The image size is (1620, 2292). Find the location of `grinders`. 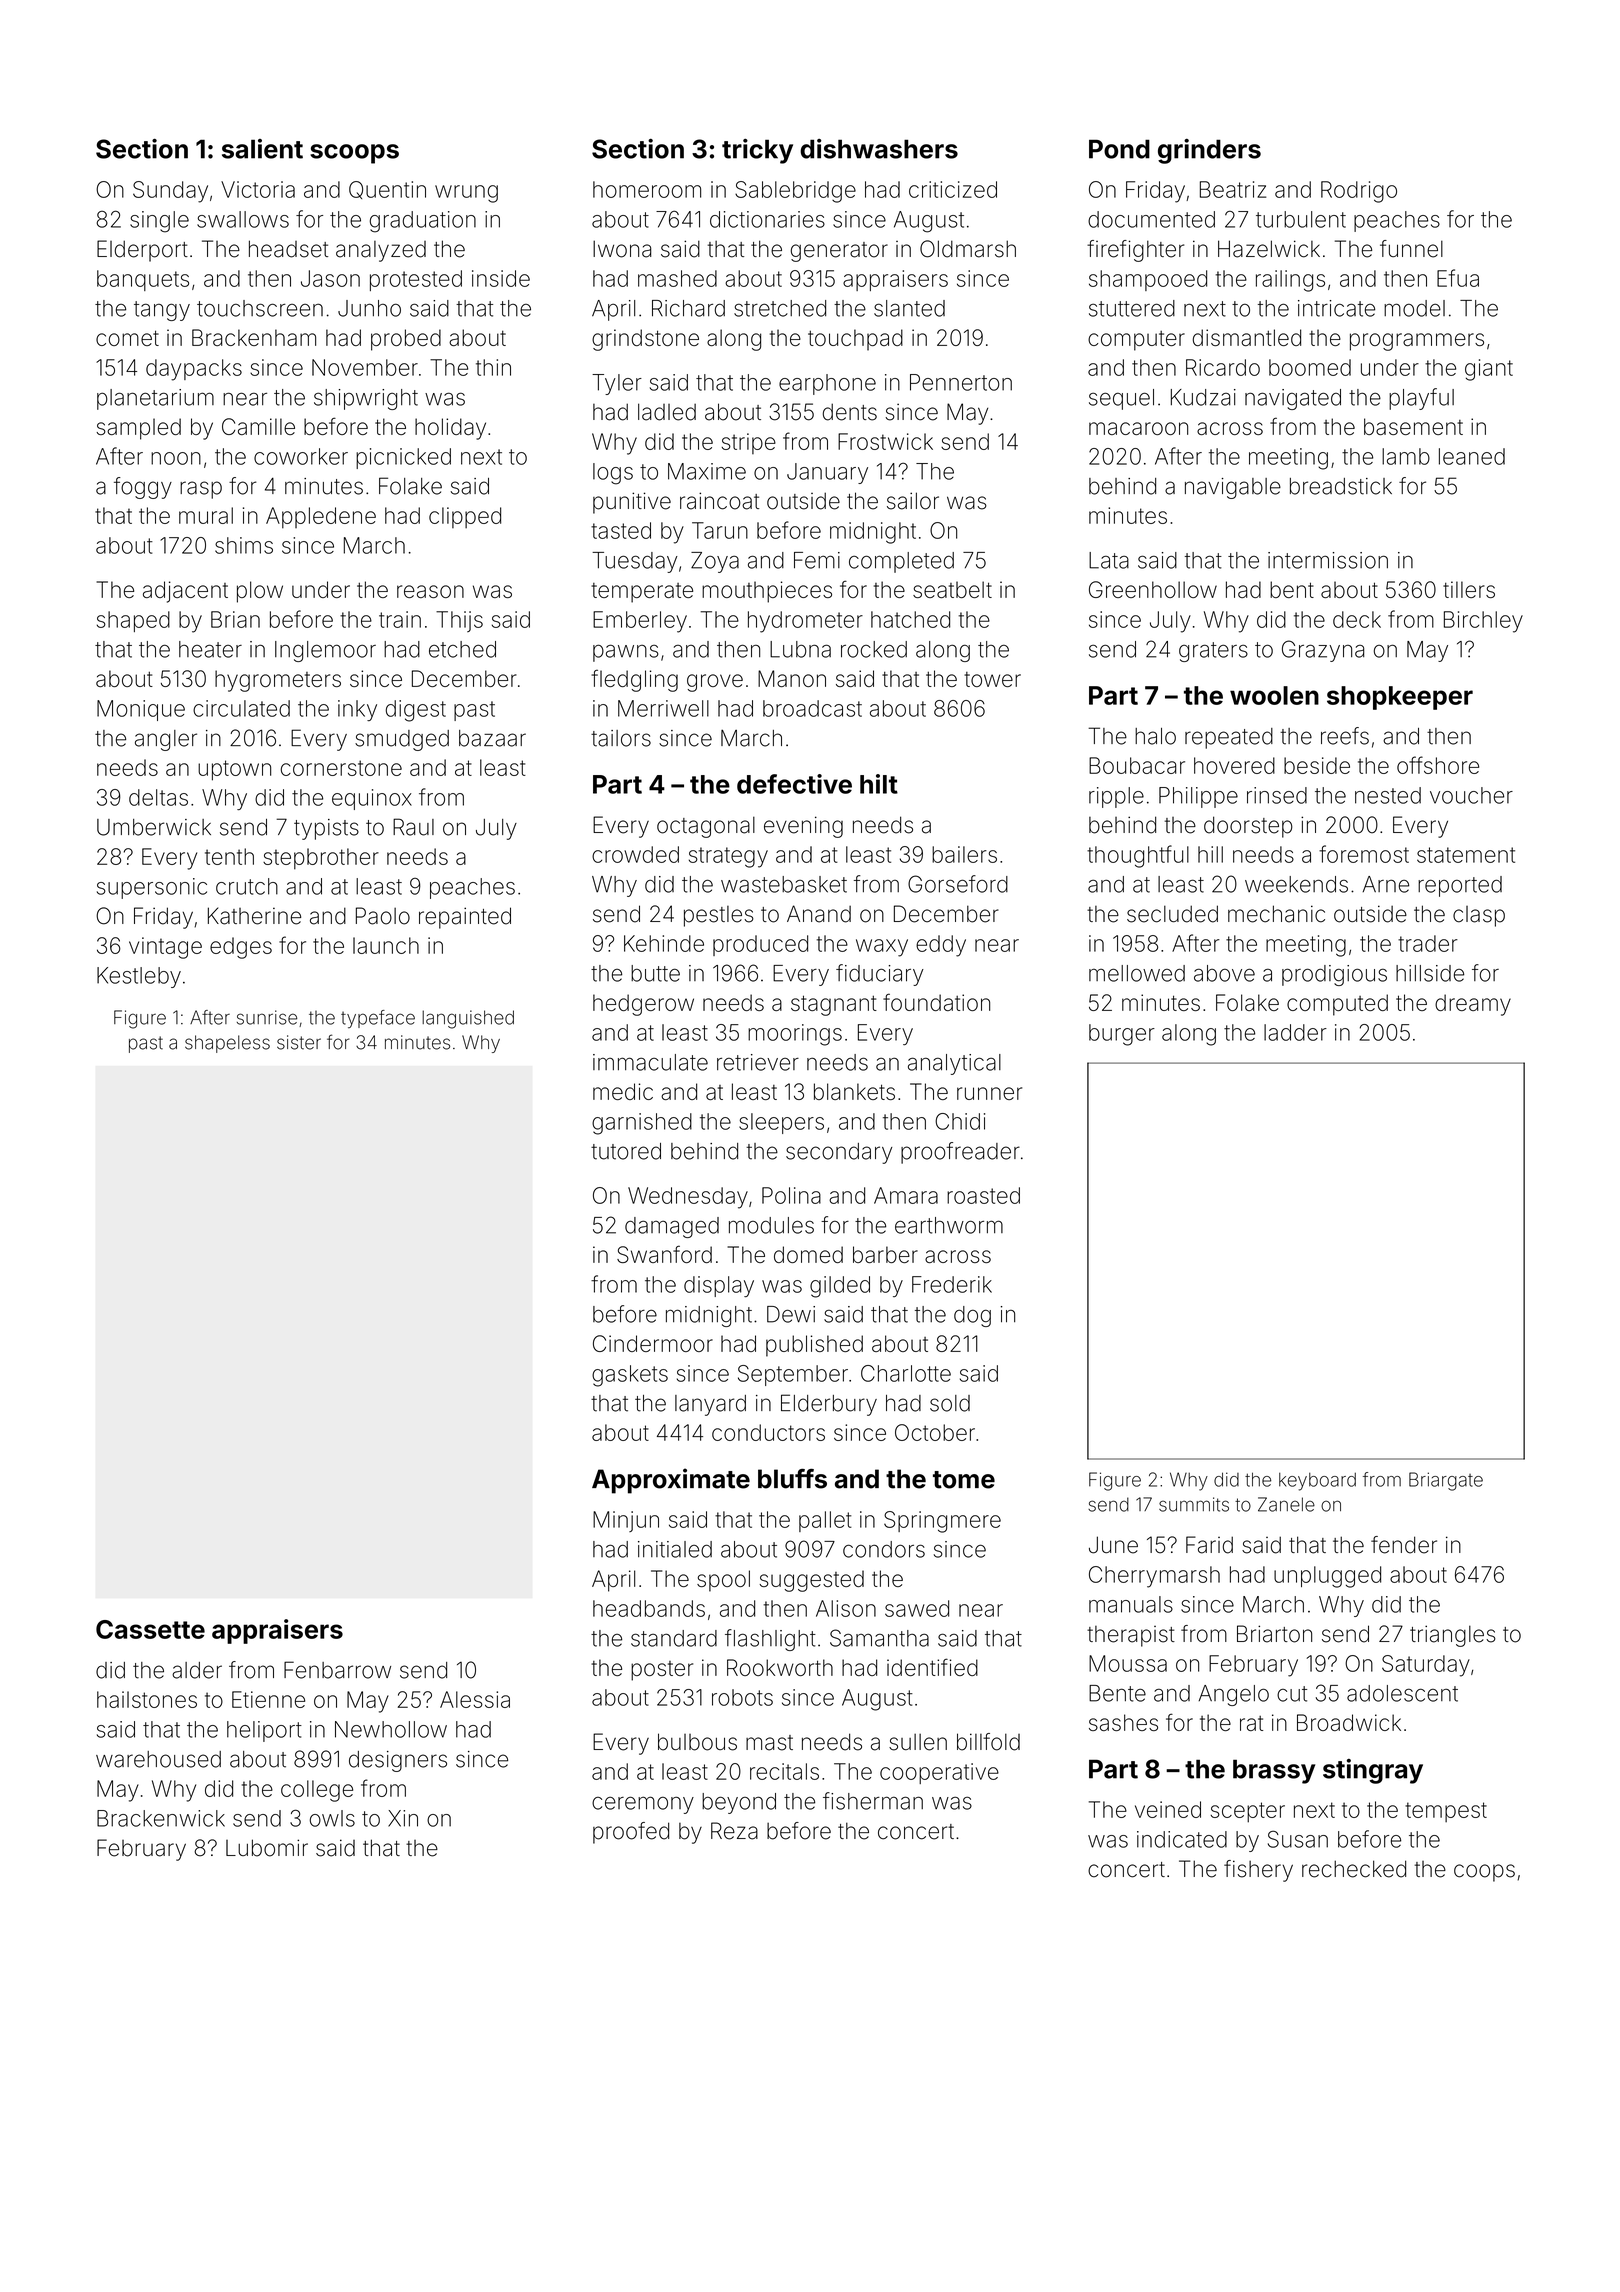

grinders is located at coordinates (1209, 151).
